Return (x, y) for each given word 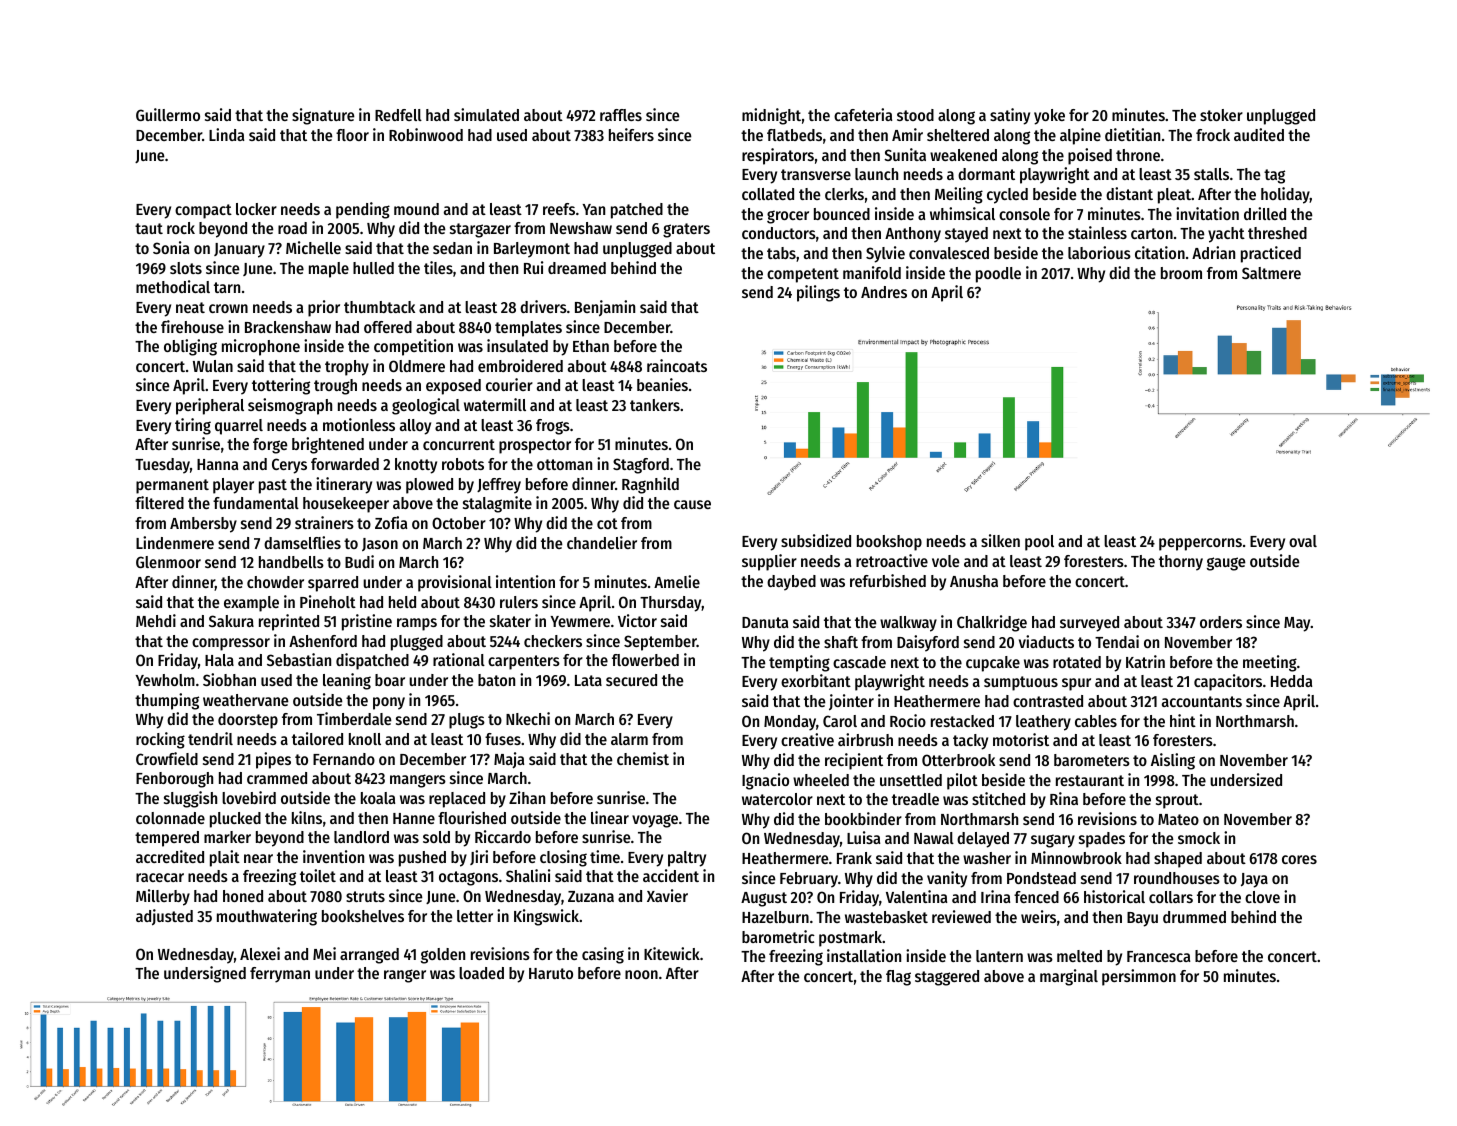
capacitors (1228, 682)
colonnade (170, 818)
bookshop (889, 543)
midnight (771, 116)
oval (1303, 541)
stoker (1221, 115)
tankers (655, 405)
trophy (347, 368)
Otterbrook (958, 760)
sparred (333, 584)
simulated (486, 114)
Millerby (163, 897)
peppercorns (1200, 544)
